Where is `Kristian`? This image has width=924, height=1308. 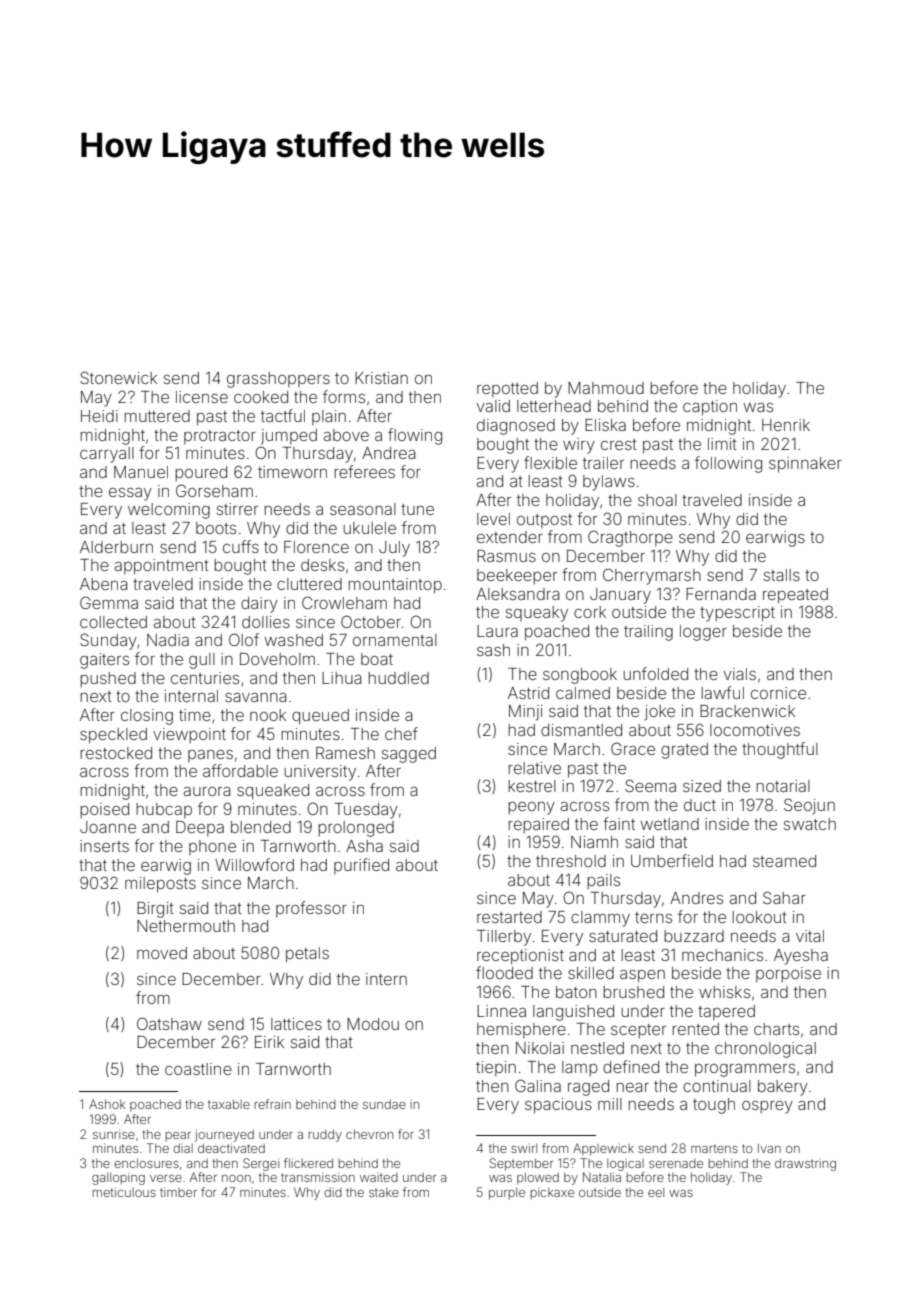 Kristian is located at coordinates (381, 378).
